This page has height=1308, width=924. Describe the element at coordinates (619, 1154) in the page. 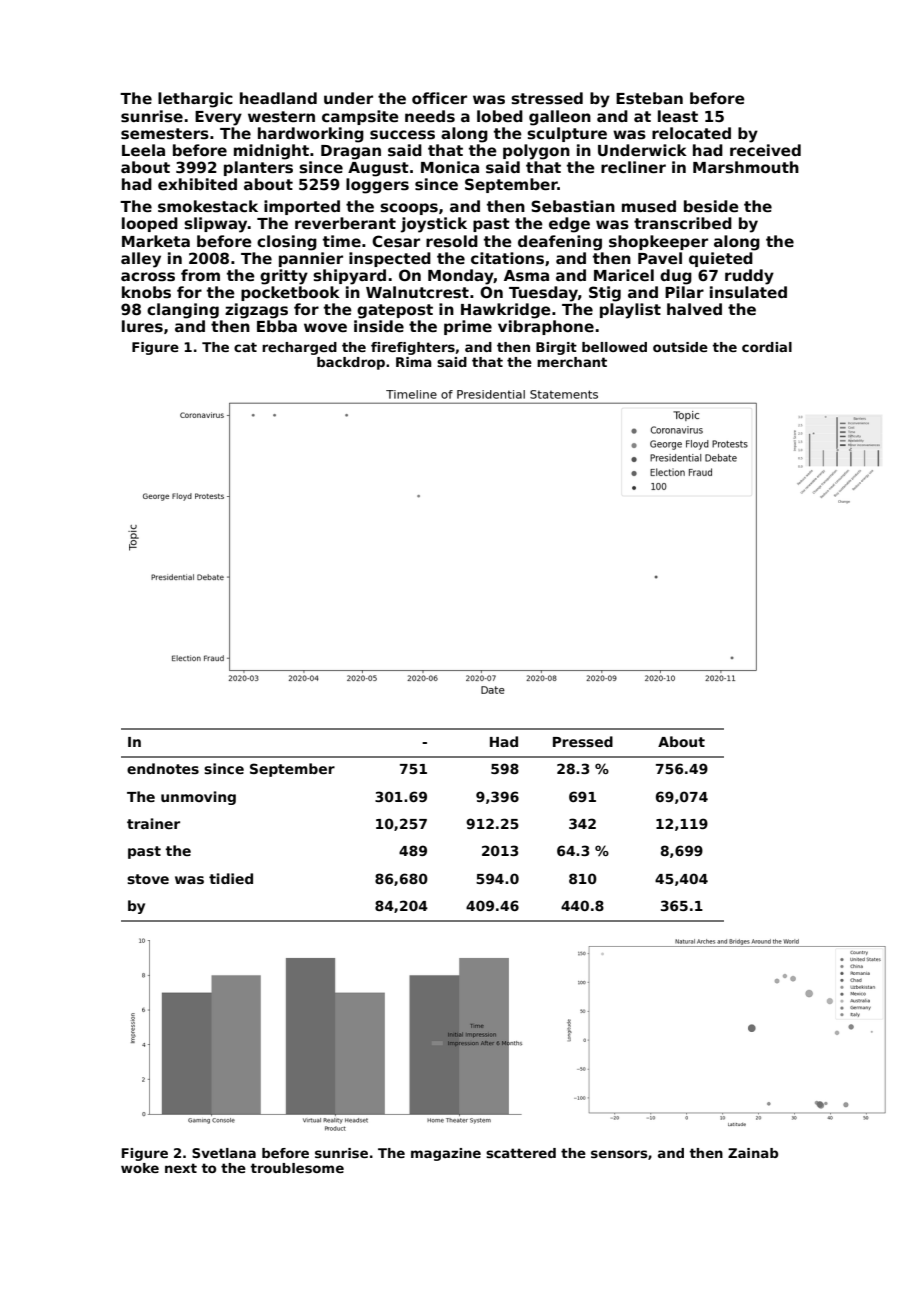

I see `sensors` at that location.
